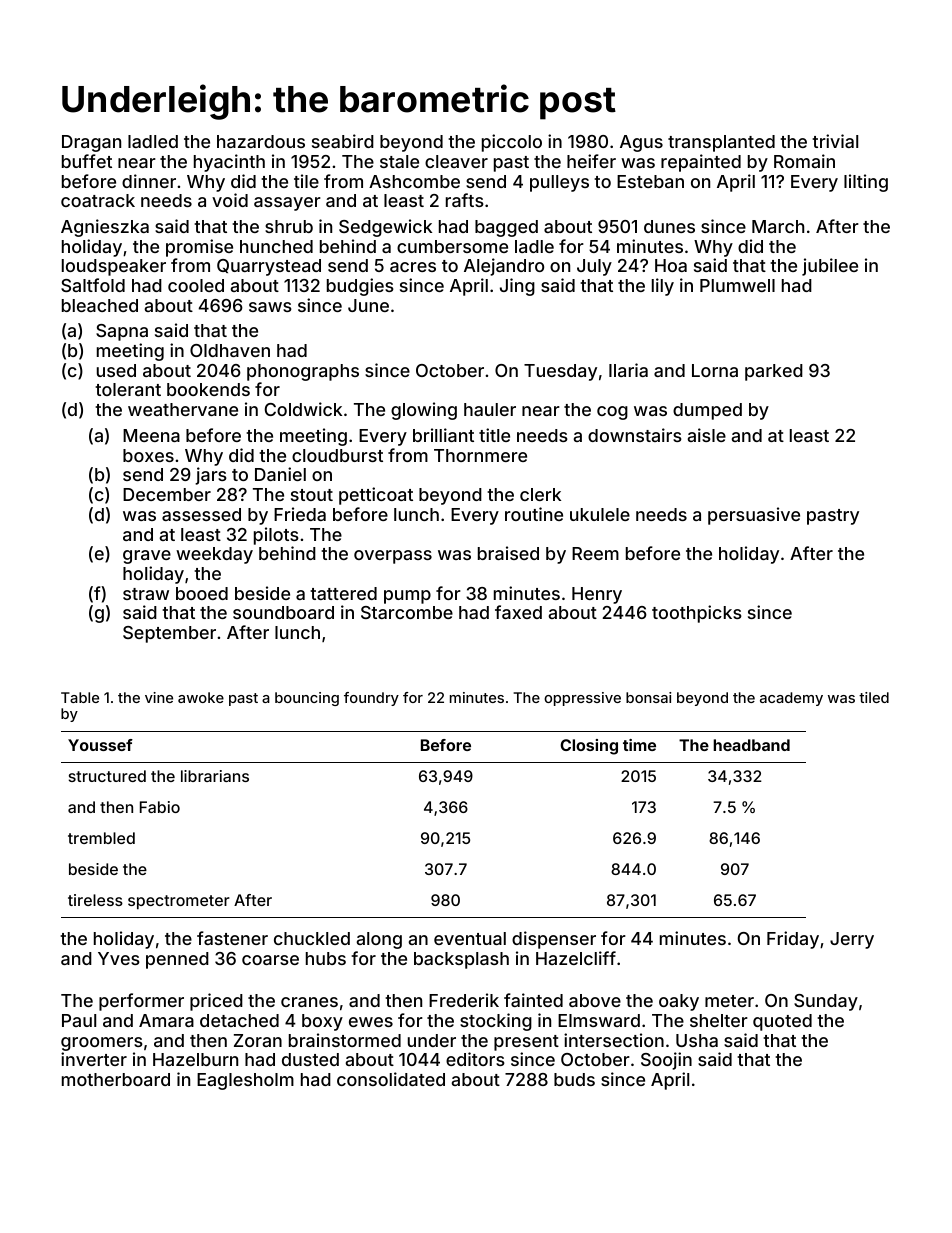 This document has height=1233, width=952. Describe the element at coordinates (91, 143) in the document. I see `Dragan` at that location.
